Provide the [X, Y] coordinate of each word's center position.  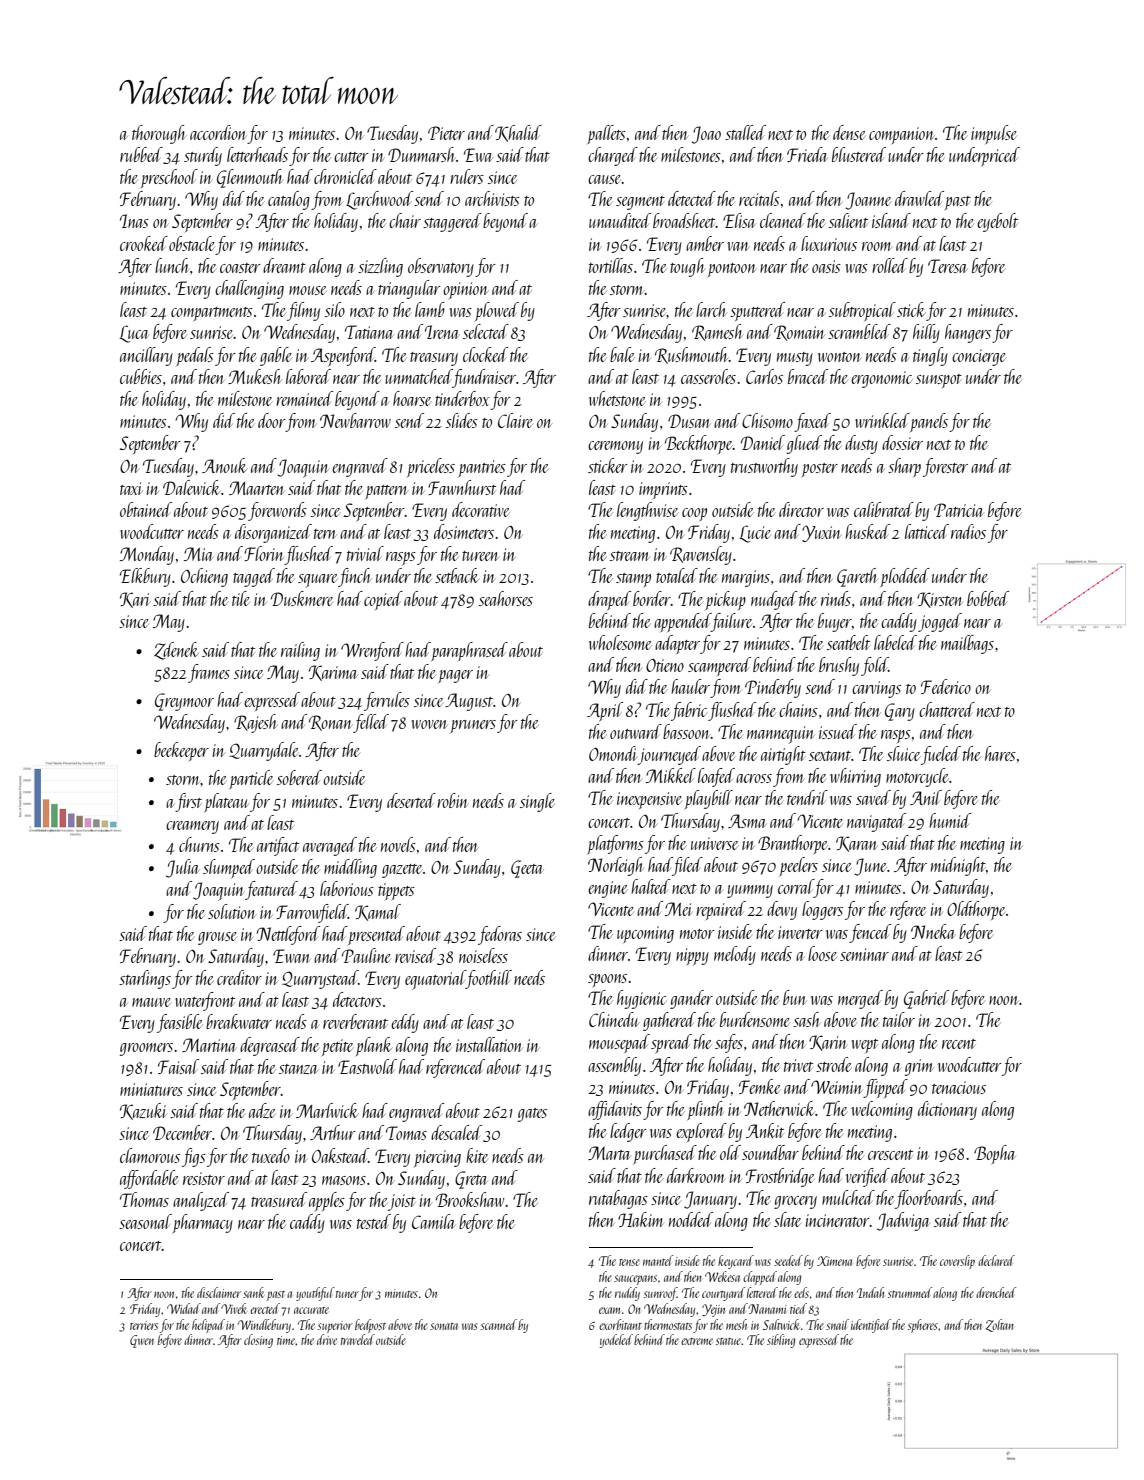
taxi [131, 488]
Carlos [764, 376]
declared [996, 1260]
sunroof [660, 1294]
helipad [208, 1326]
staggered [452, 222]
